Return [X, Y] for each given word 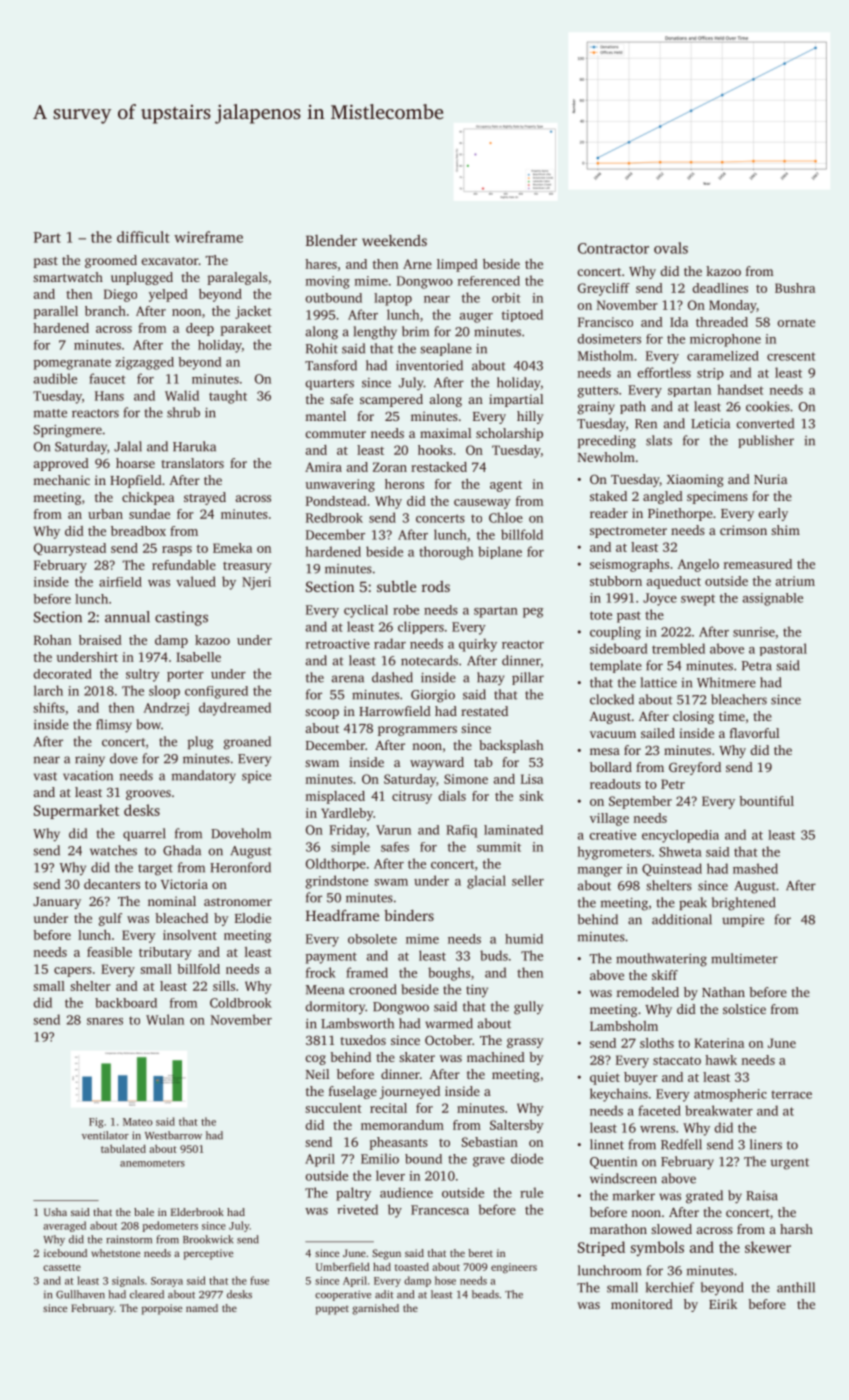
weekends [394, 240]
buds [494, 955]
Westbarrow [173, 1135]
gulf [110, 919]
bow [148, 724]
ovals [671, 248]
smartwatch [68, 277]
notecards [429, 660]
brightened [743, 904]
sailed [658, 733]
